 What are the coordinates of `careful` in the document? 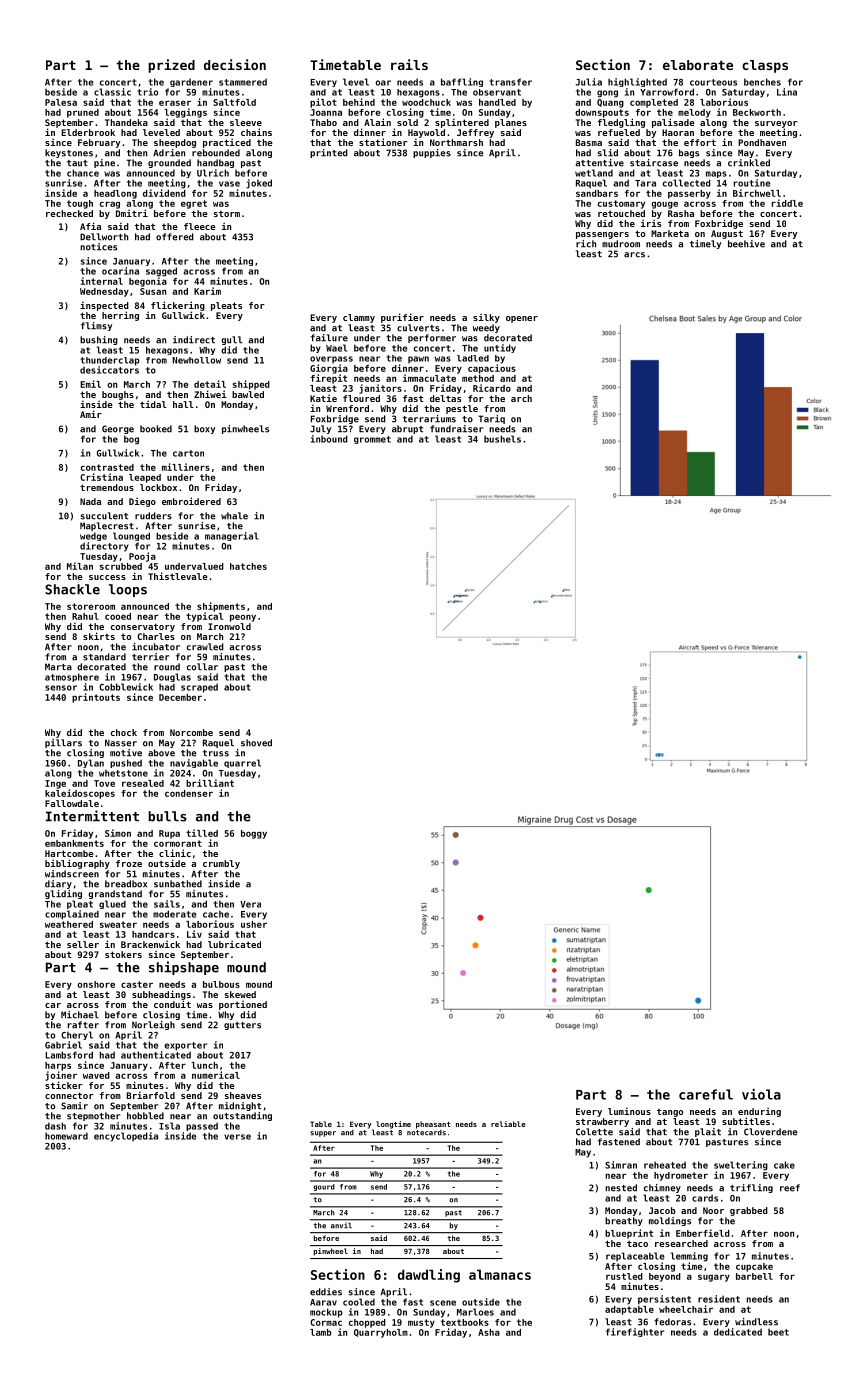 It's located at (706, 1094).
